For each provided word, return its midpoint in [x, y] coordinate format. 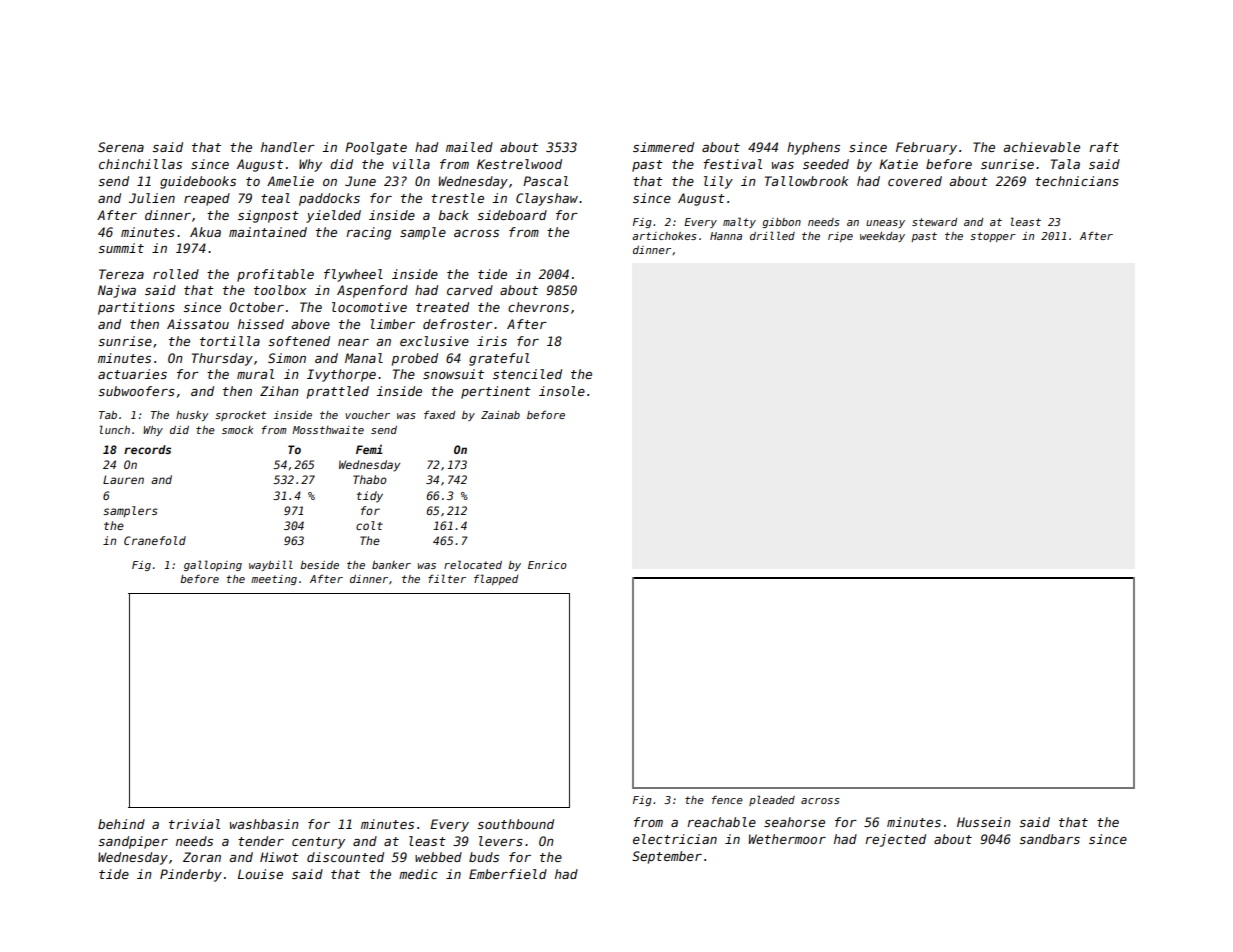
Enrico [547, 565]
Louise [260, 874]
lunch [115, 429]
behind [121, 824]
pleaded [772, 800]
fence [727, 800]
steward [934, 222]
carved [470, 290]
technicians [1077, 181]
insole [562, 391]
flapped [496, 579]
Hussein [984, 822]
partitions [136, 308]
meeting [274, 580]
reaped [207, 199]
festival [732, 164]
